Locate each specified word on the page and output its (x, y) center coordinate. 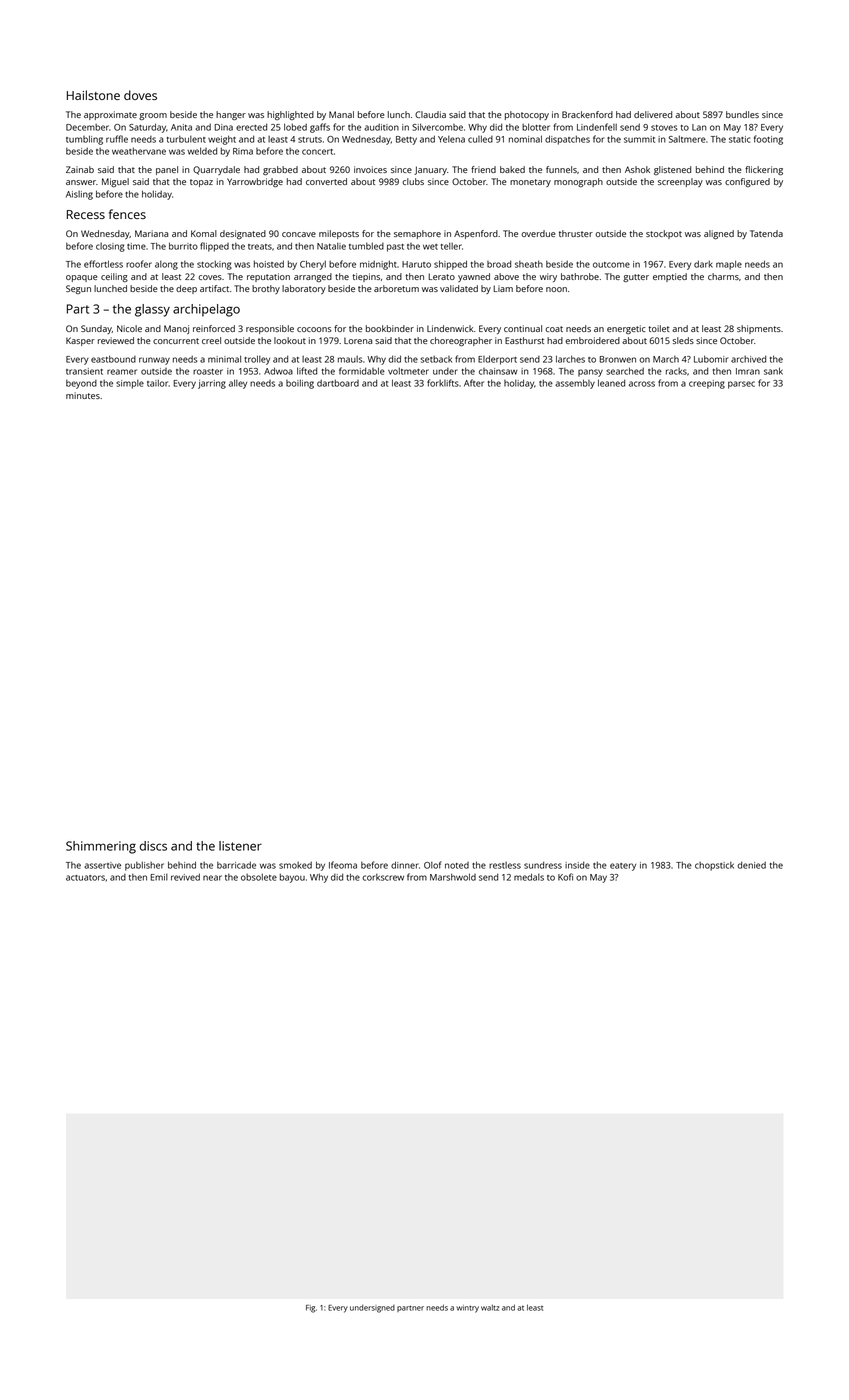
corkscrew (383, 877)
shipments (759, 329)
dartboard (338, 383)
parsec (741, 385)
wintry (467, 1309)
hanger (231, 115)
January (430, 170)
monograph (578, 182)
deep (186, 289)
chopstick (714, 866)
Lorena (358, 341)
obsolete (259, 877)
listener (240, 846)
